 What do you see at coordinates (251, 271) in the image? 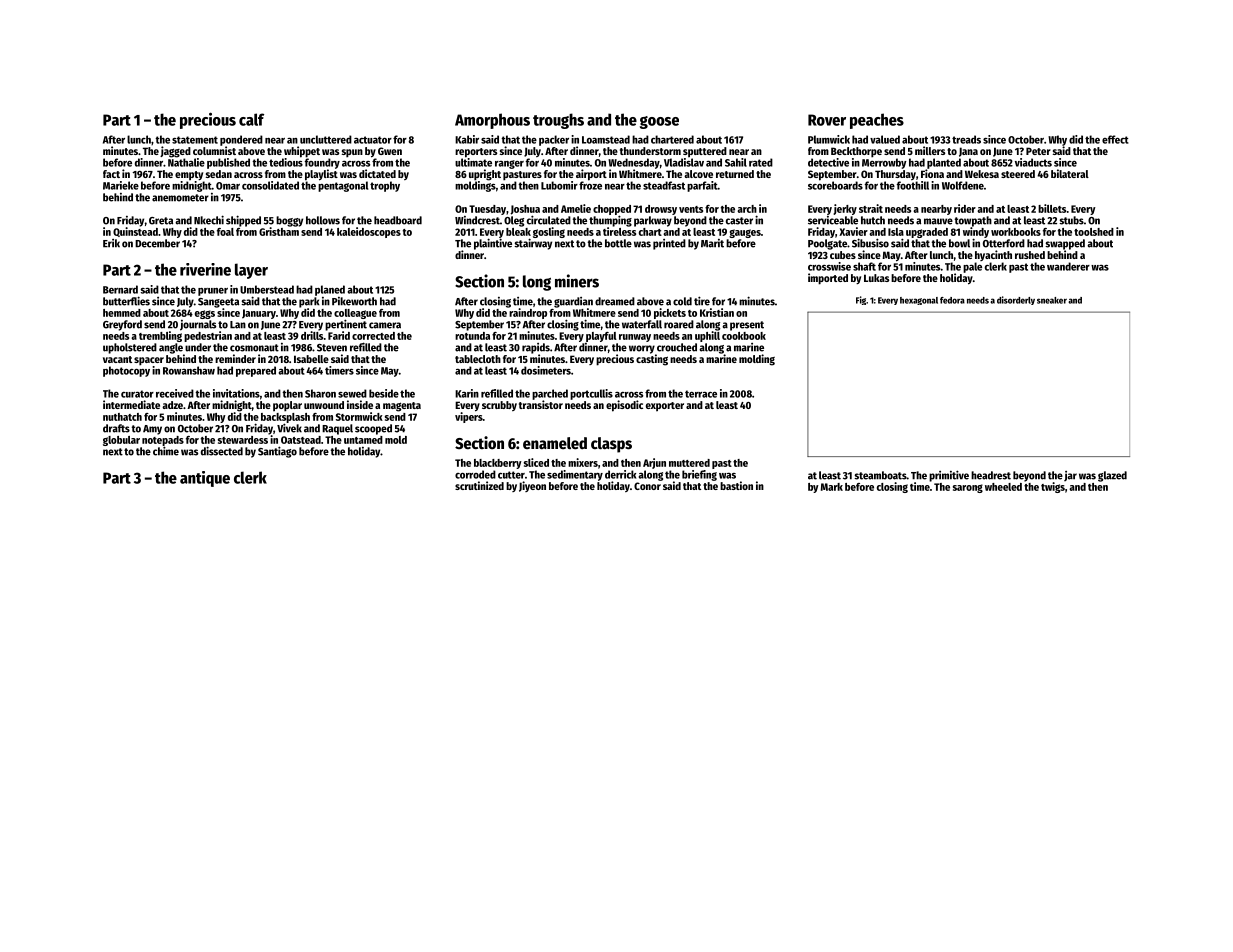
I see `layer` at bounding box center [251, 271].
